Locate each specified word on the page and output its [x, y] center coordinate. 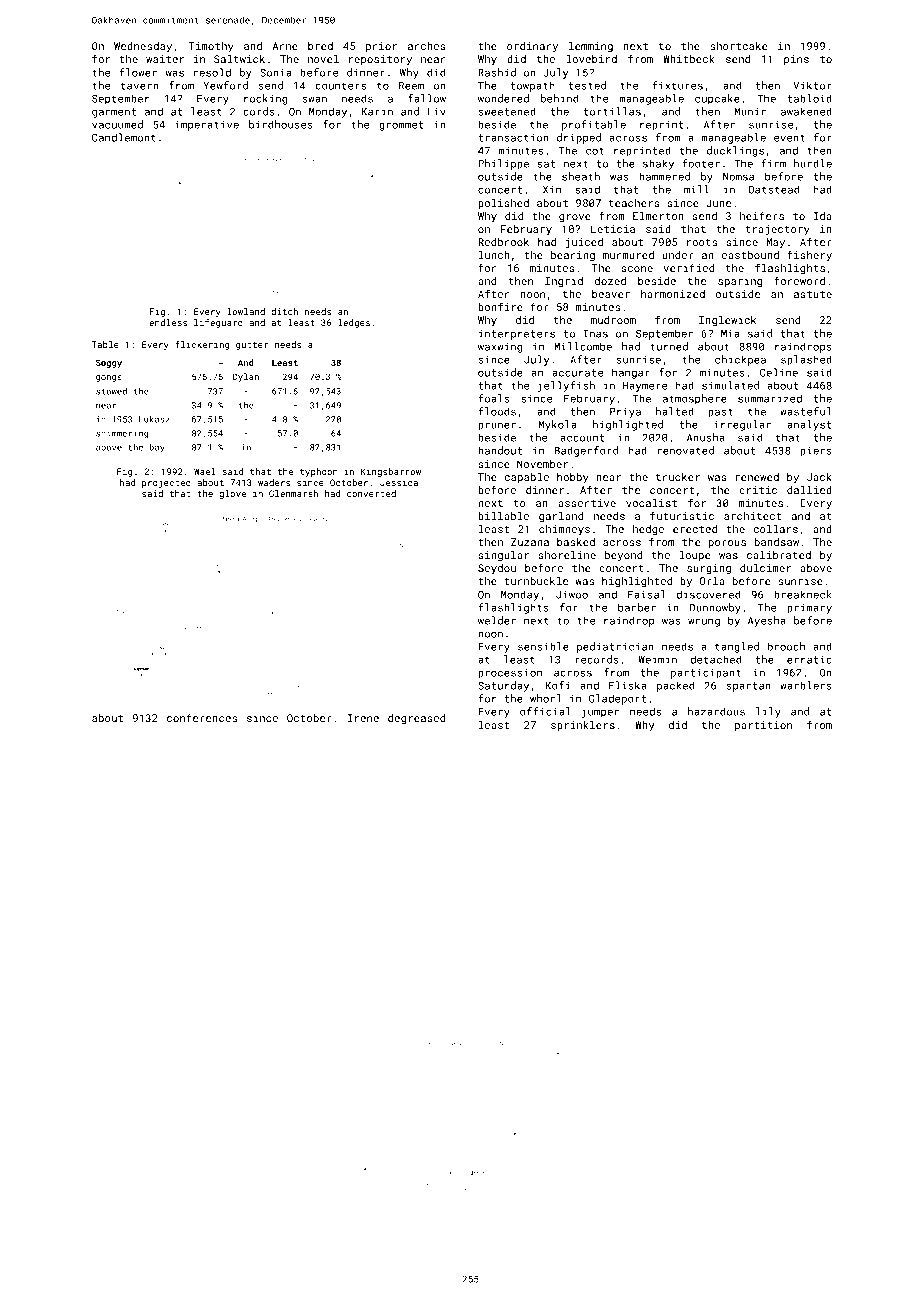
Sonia [275, 72]
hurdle [813, 163]
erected [695, 529]
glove [232, 494]
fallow [427, 98]
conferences [202, 717]
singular [503, 556]
